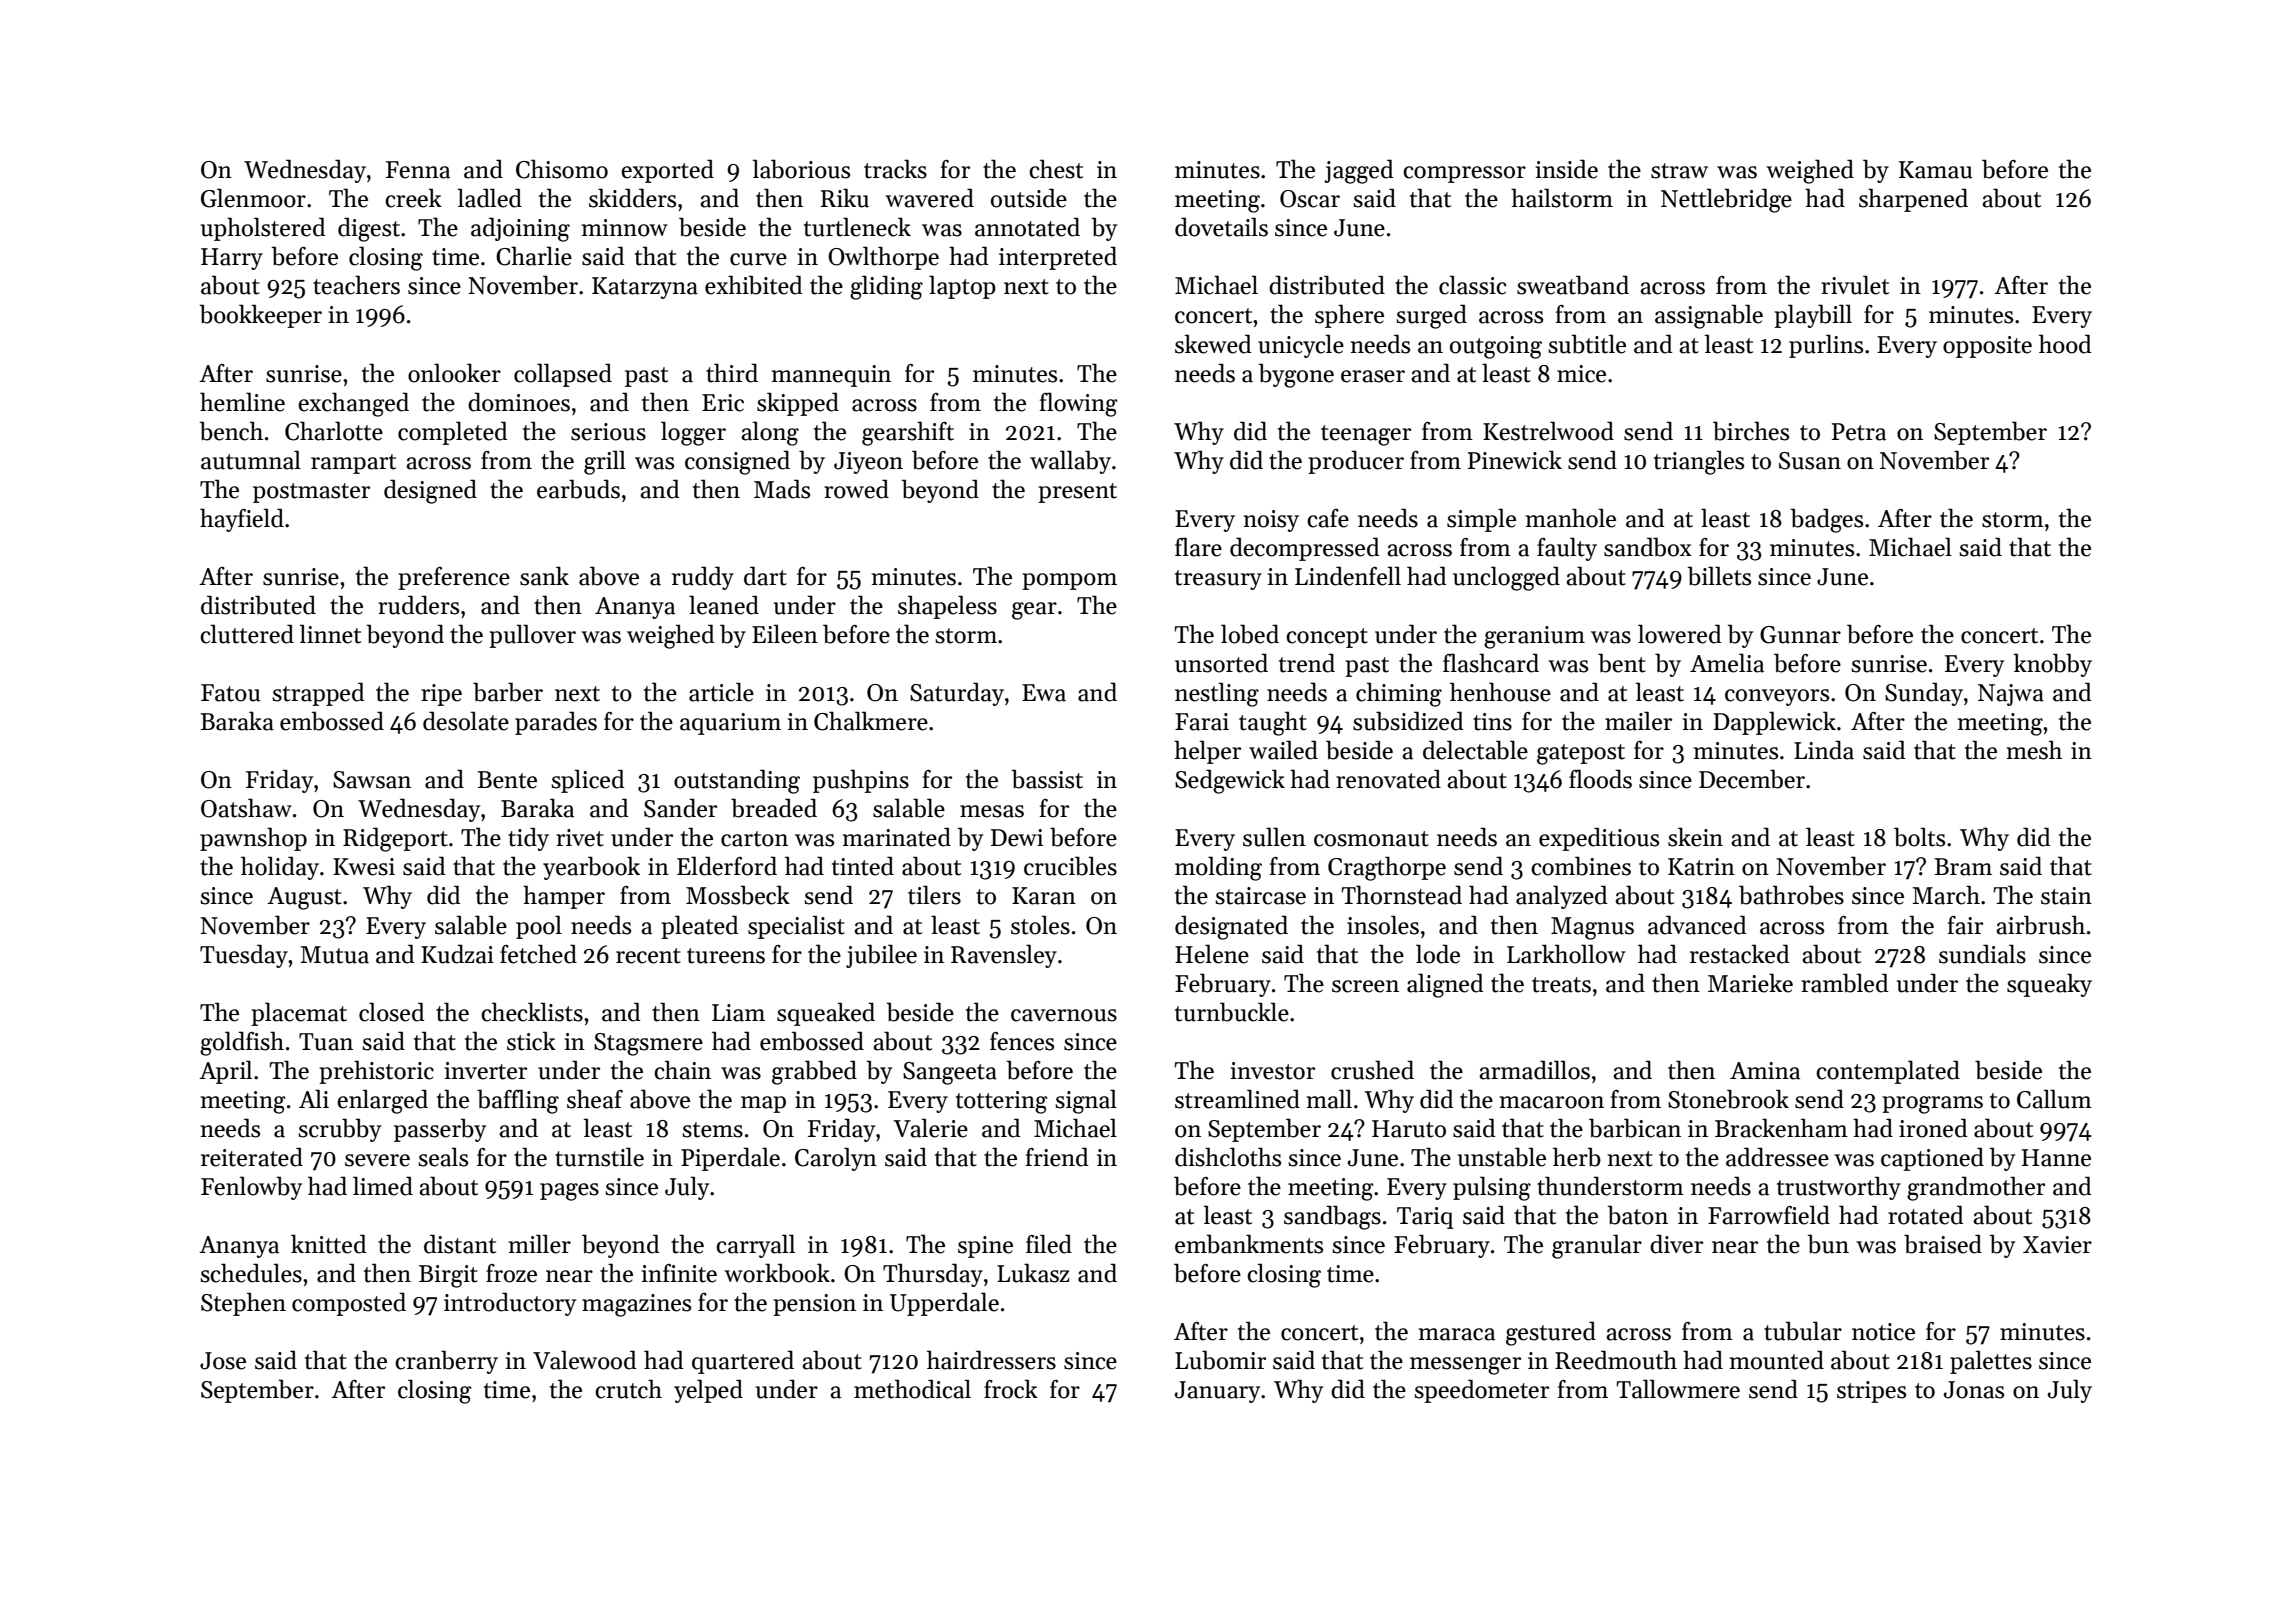 This image has width=2292, height=1620. Describe the element at coordinates (1573, 285) in the image. I see `sweatband` at that location.
